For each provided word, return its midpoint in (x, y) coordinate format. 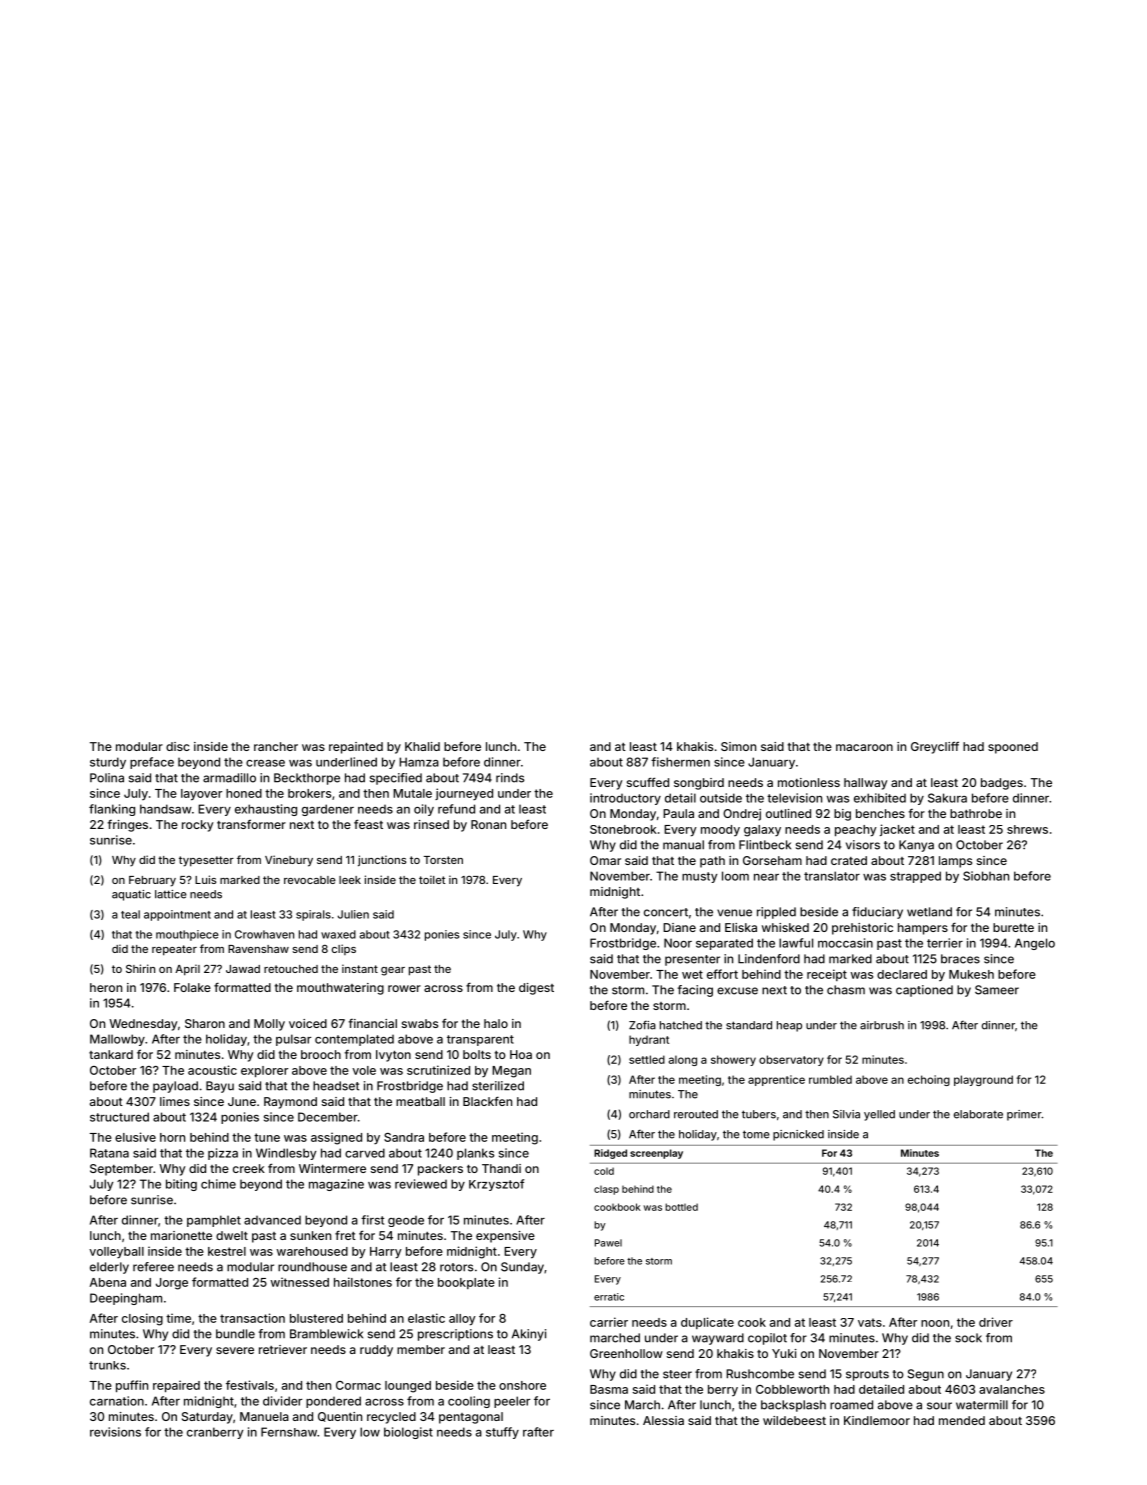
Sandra (404, 1137)
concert (666, 912)
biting (181, 1185)
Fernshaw (289, 1432)
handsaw (166, 809)
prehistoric (862, 929)
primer (1024, 1115)
